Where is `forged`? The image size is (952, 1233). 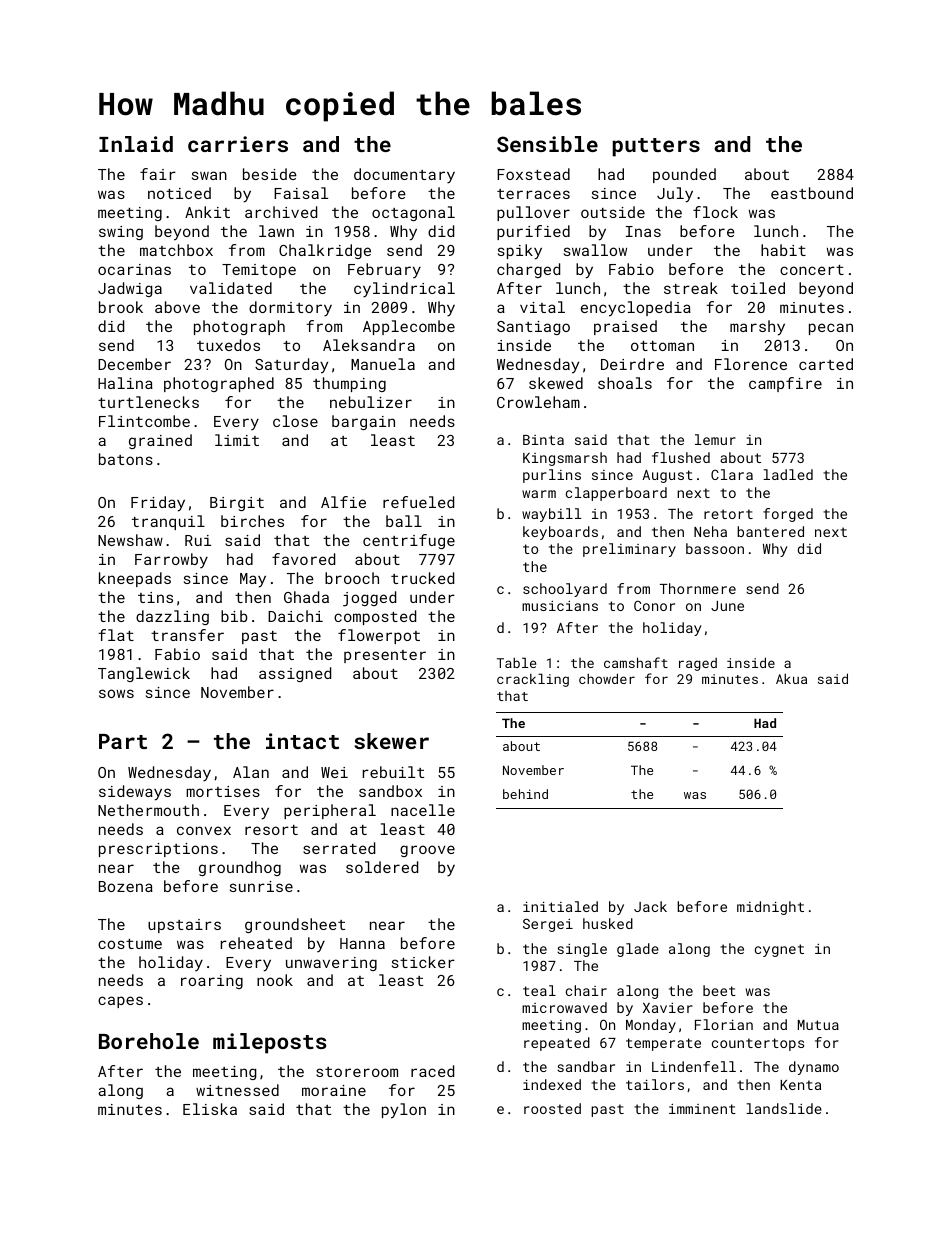
forged is located at coordinates (788, 515).
